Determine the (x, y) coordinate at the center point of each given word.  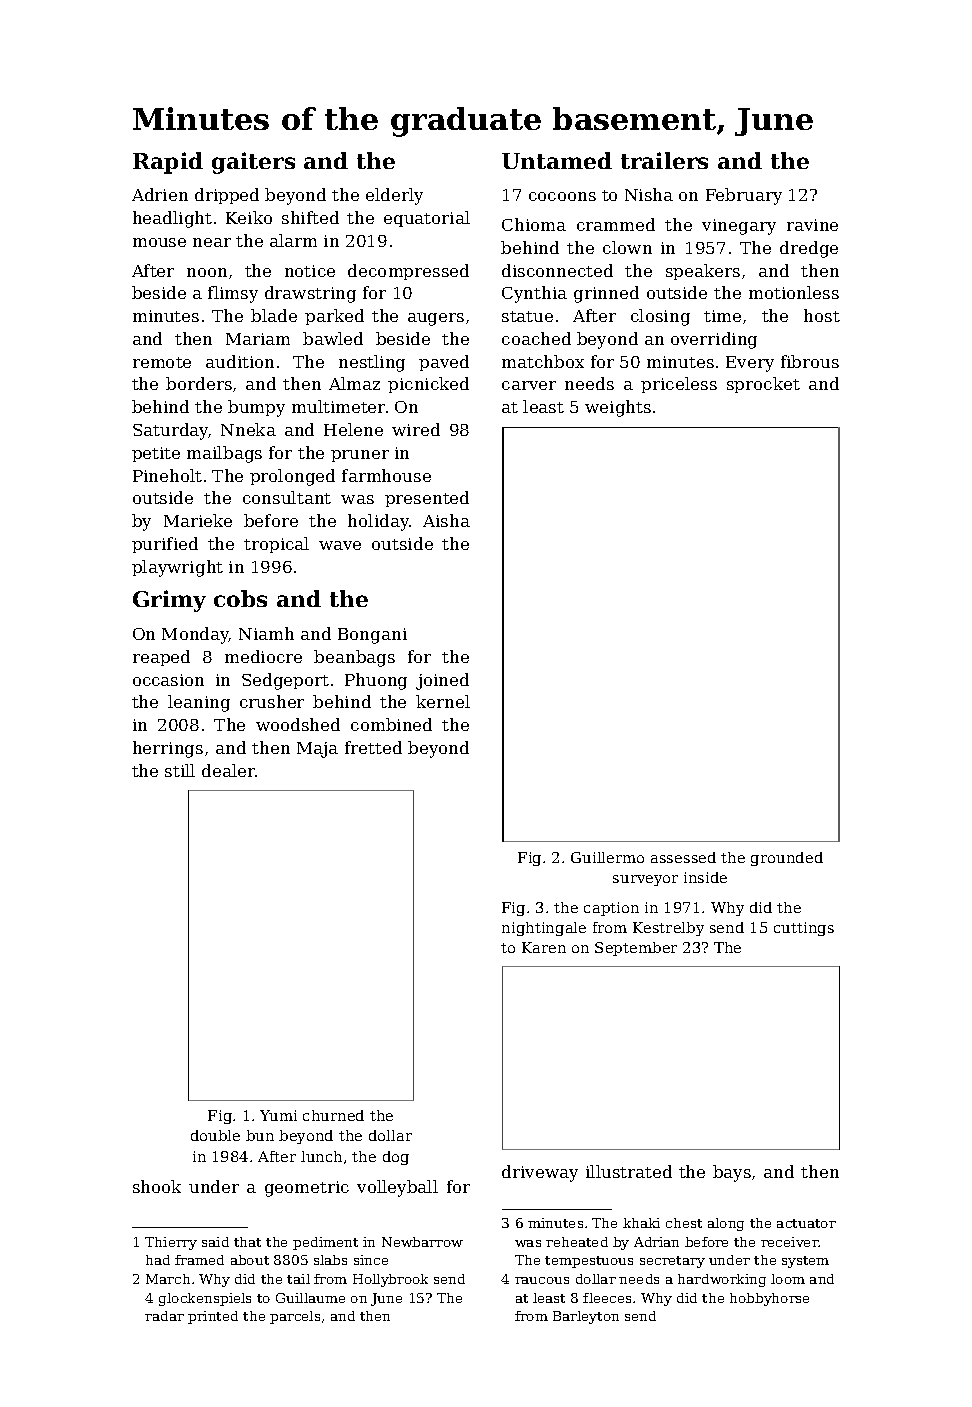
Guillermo (607, 857)
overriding (714, 340)
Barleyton (586, 1317)
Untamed (557, 160)
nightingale (544, 929)
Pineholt (167, 475)
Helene (353, 429)
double (215, 1135)
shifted (310, 217)
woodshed (298, 724)
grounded (787, 859)
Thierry (171, 1243)
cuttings (804, 929)
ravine (812, 225)
